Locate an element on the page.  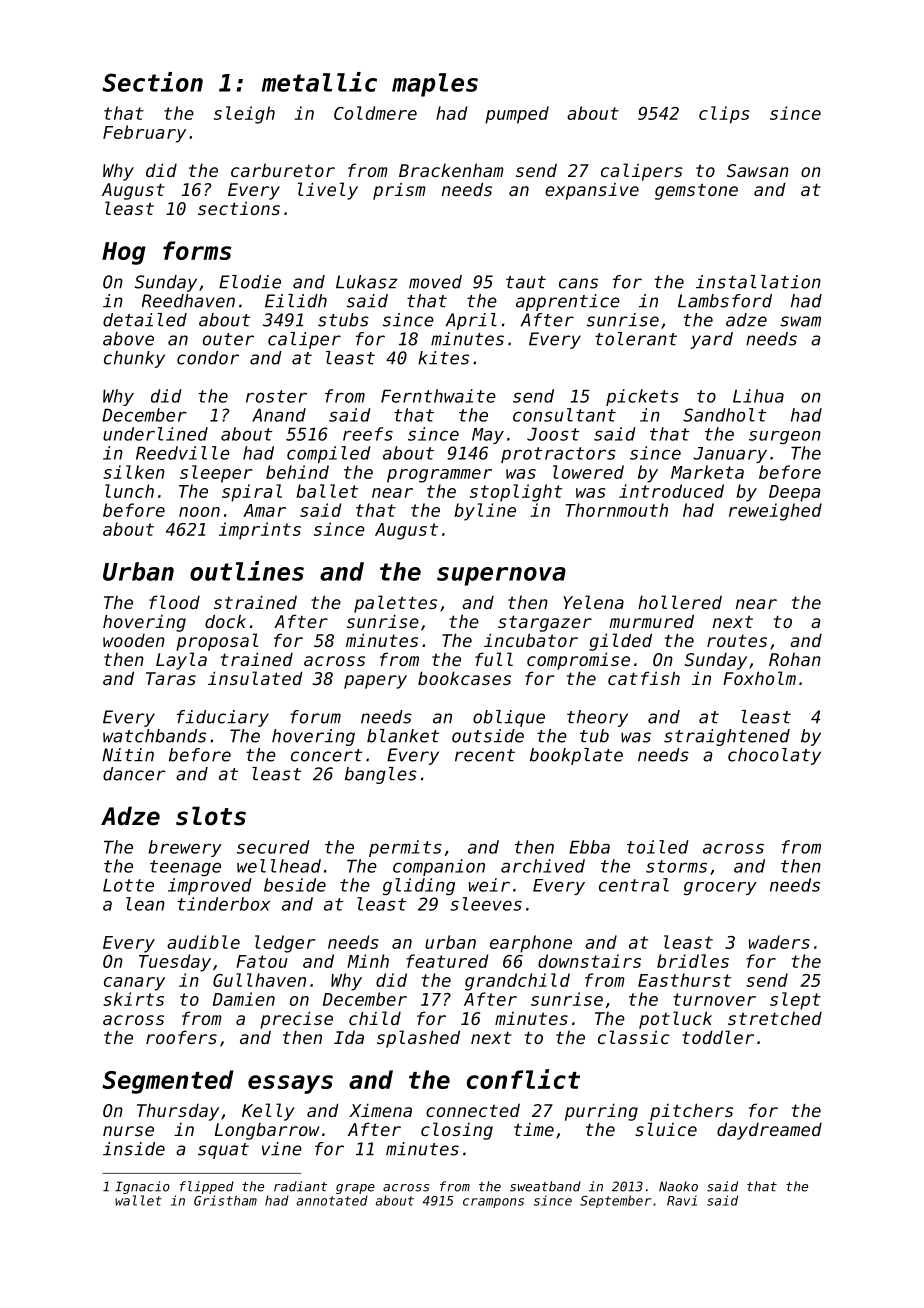
radiant is located at coordinates (300, 1186).
